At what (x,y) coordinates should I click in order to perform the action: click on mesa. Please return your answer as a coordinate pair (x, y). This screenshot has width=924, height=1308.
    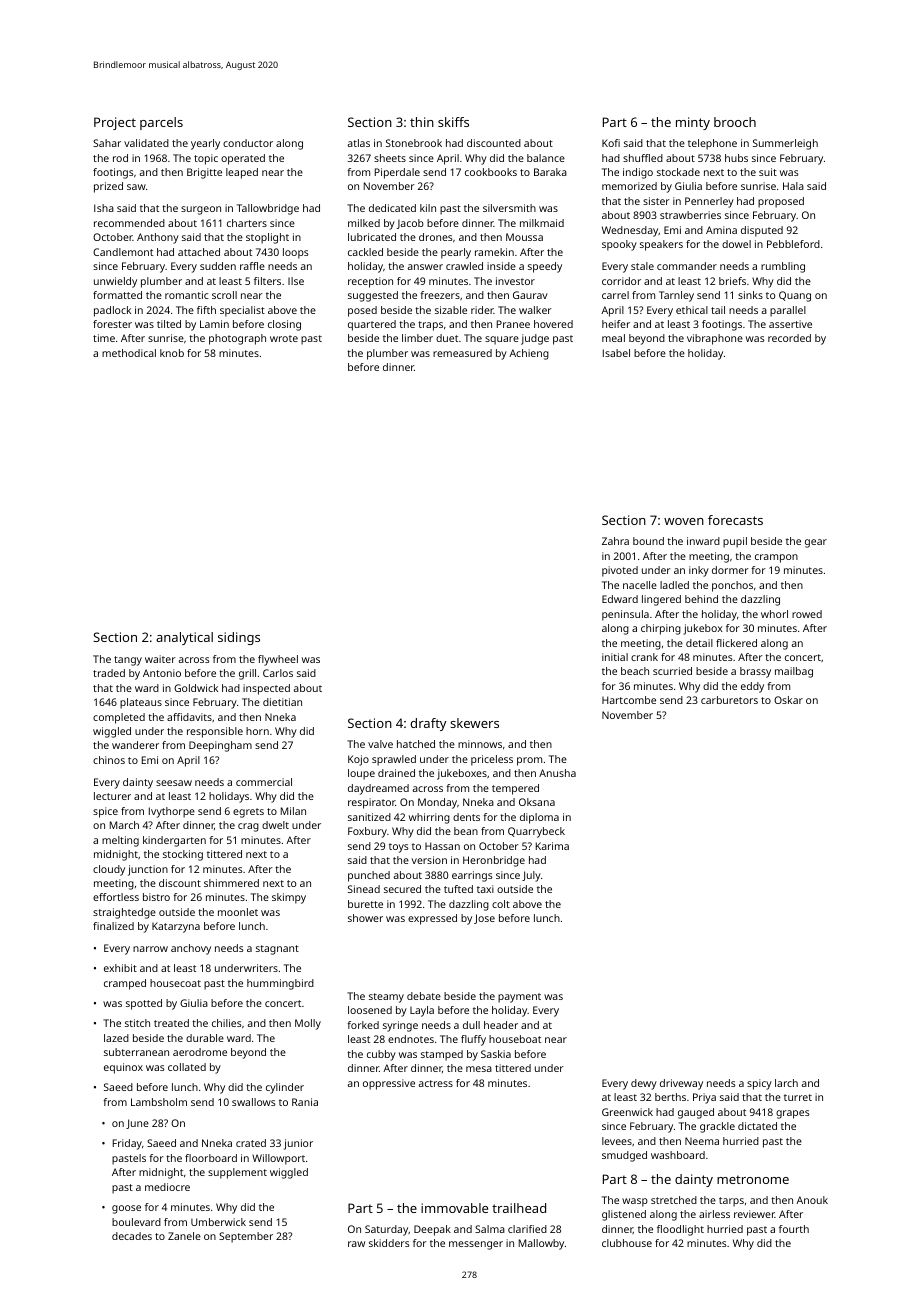
    Looking at the image, I should click on (479, 1069).
